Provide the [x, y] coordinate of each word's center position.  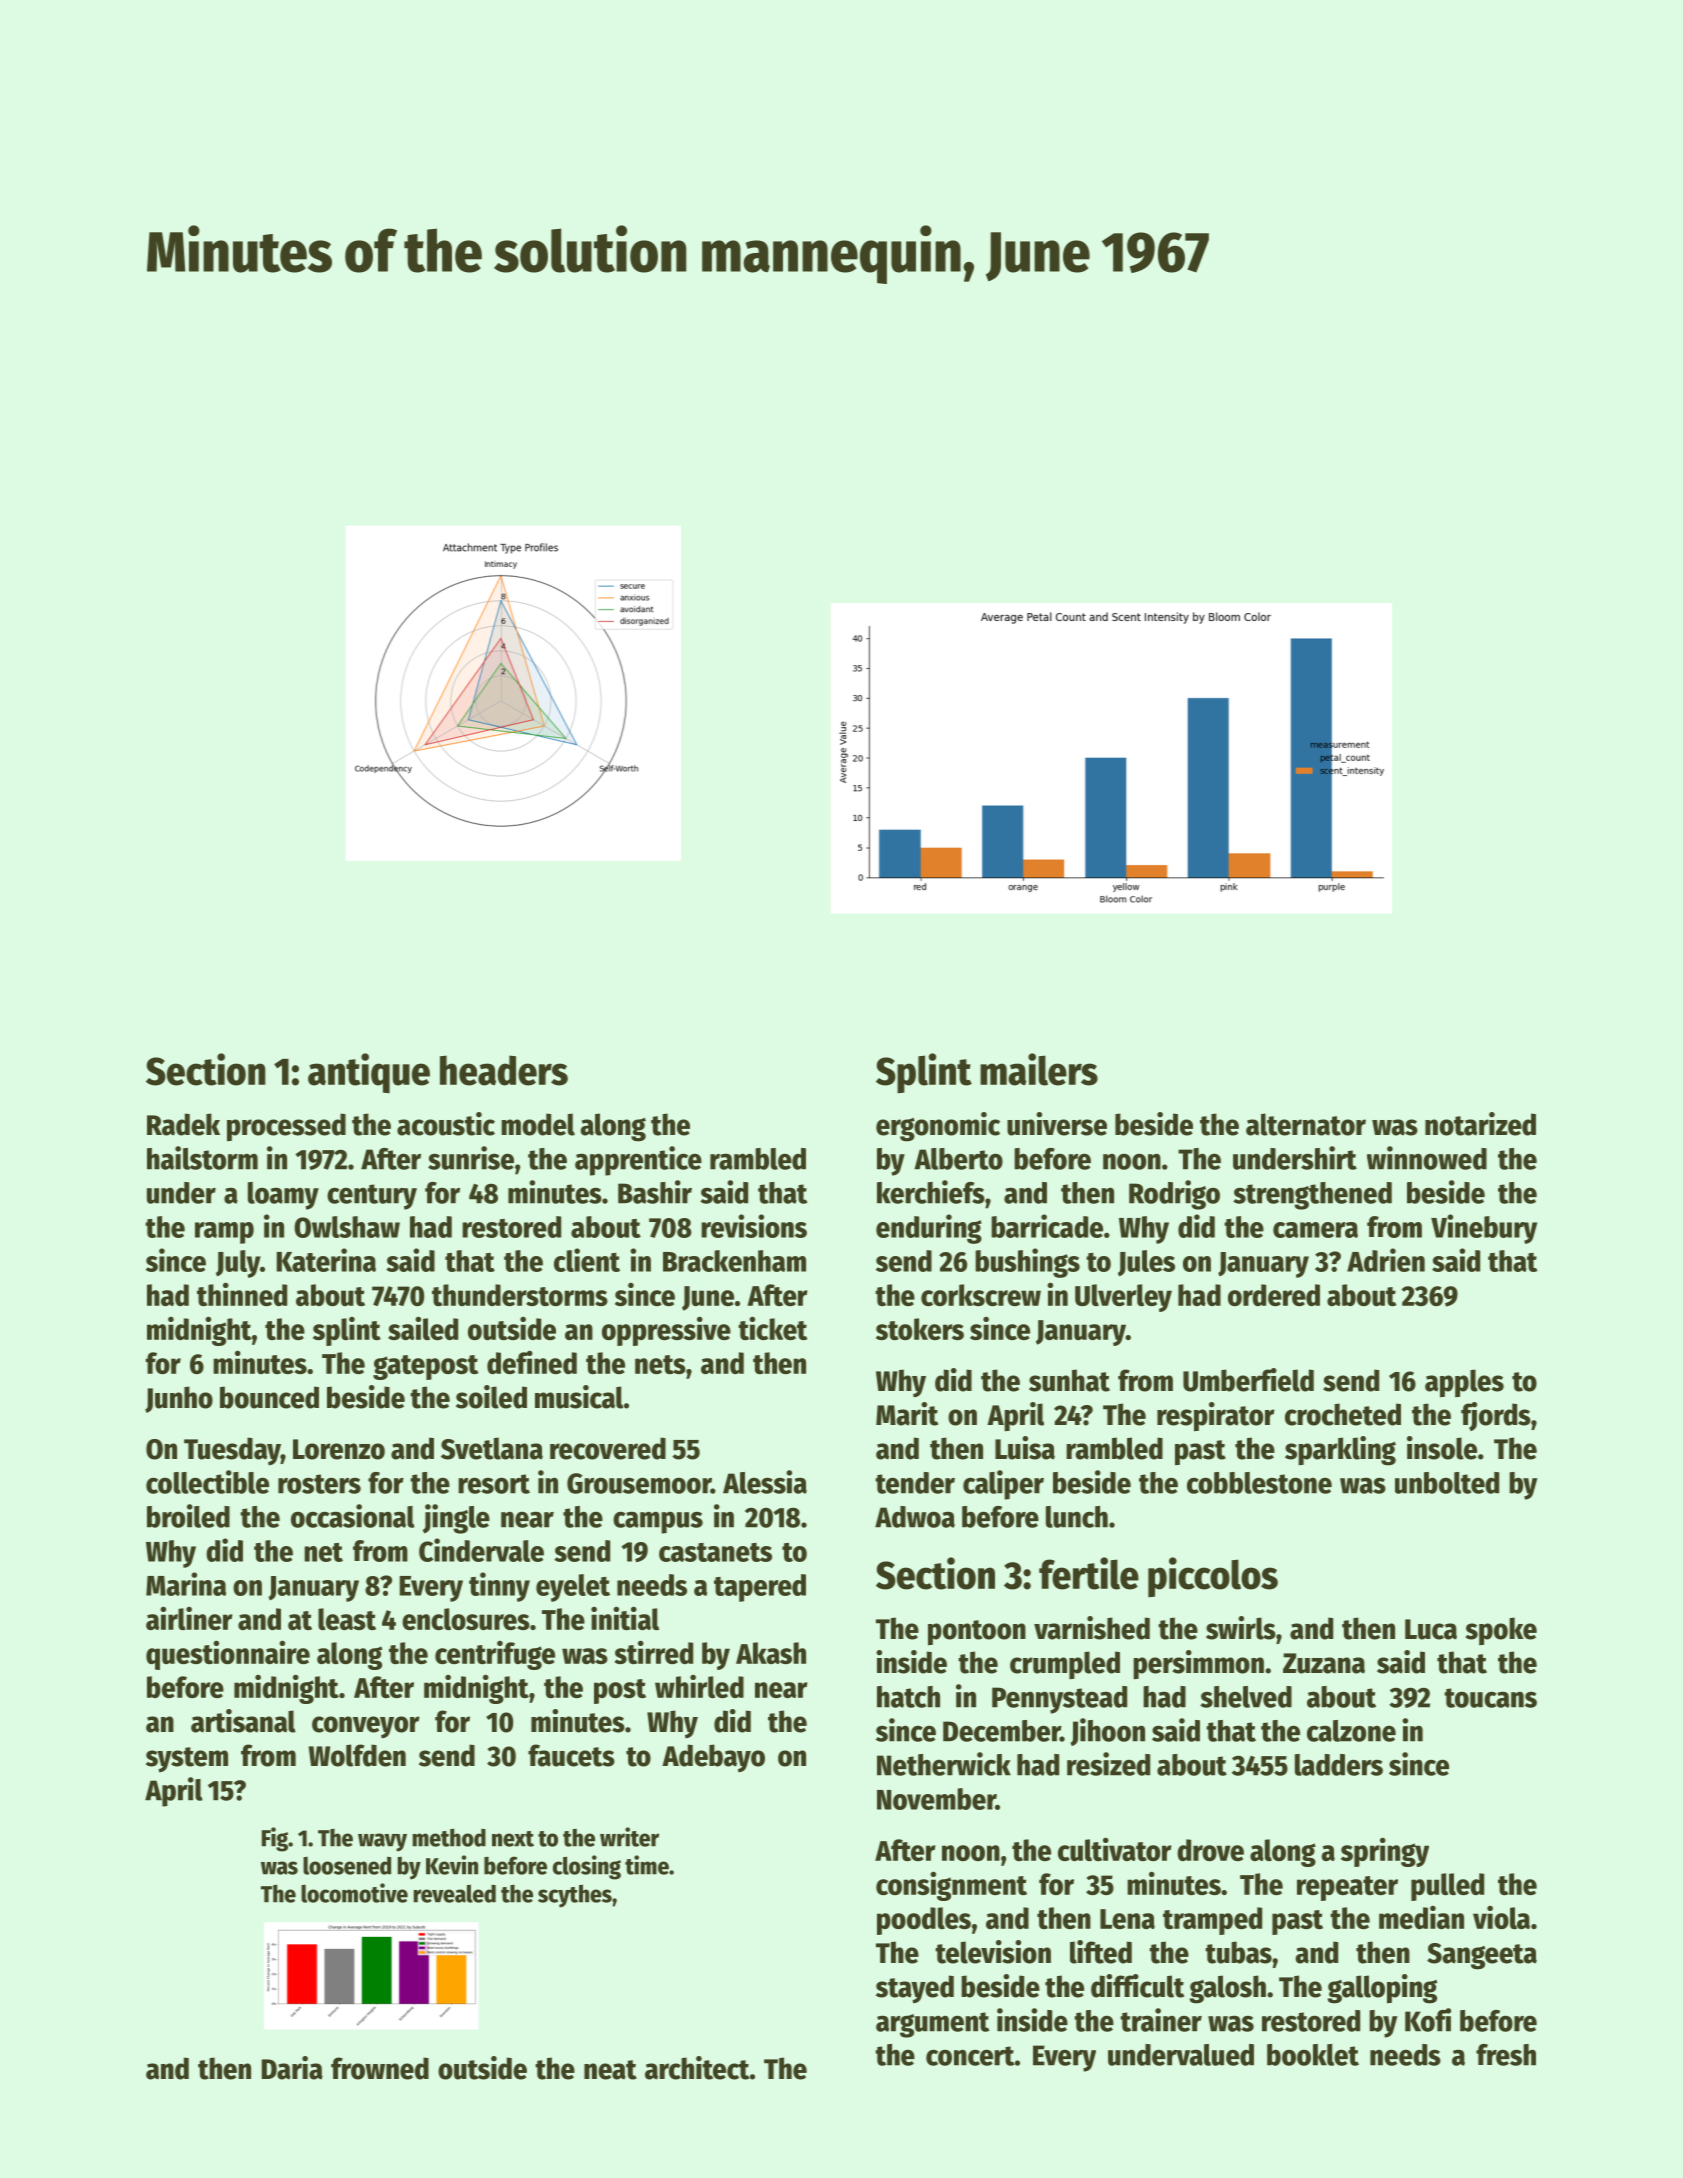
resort [494, 1484]
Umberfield [1248, 1380]
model [538, 1124]
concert [970, 2056]
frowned [380, 2068]
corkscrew [981, 1295]
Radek [183, 1124]
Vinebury [1484, 1229]
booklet [1313, 2055]
